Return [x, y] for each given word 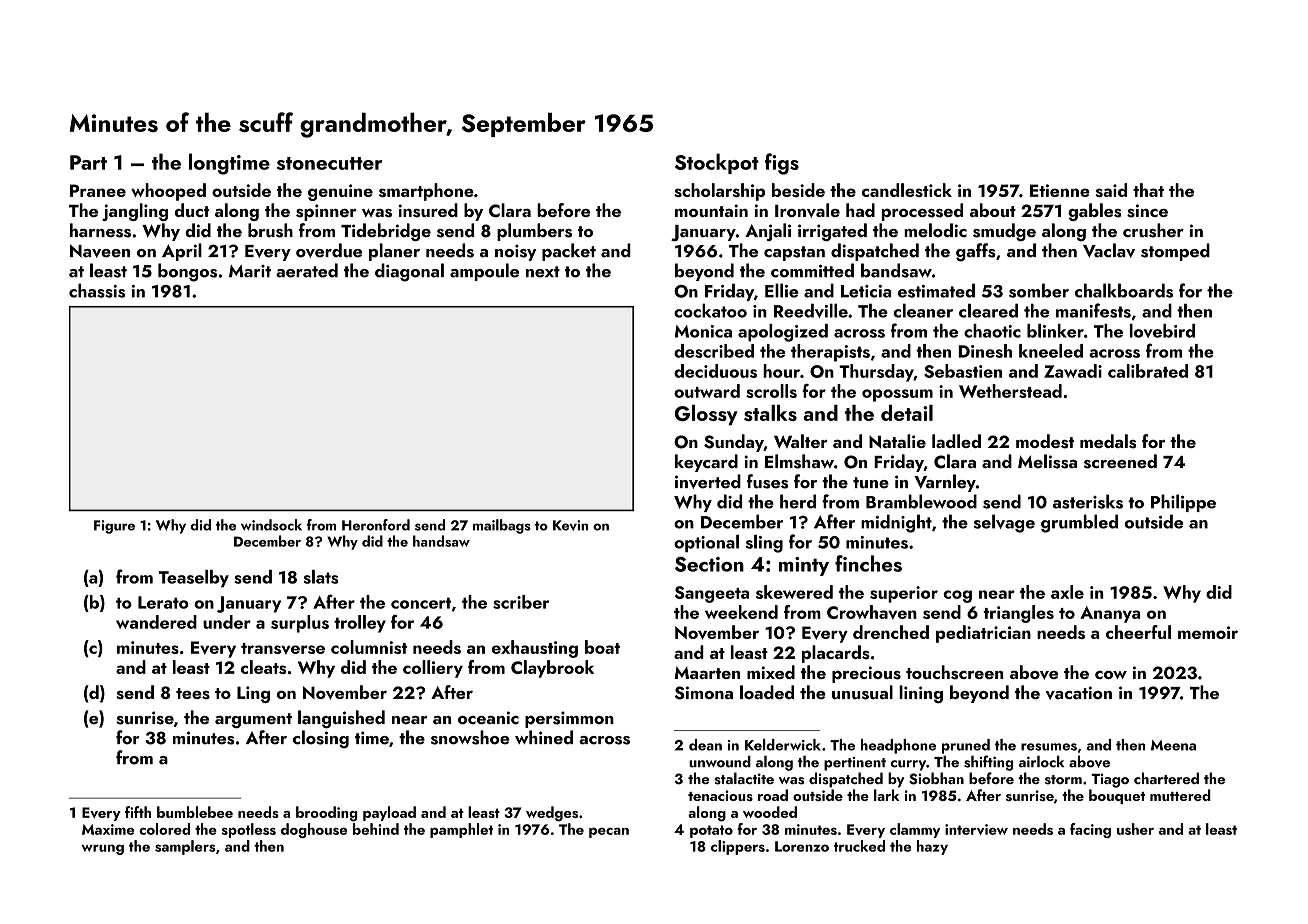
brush [270, 230]
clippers [738, 847]
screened [1120, 461]
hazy [932, 847]
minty [804, 566]
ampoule [484, 272]
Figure [114, 527]
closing [321, 739]
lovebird [1162, 331]
